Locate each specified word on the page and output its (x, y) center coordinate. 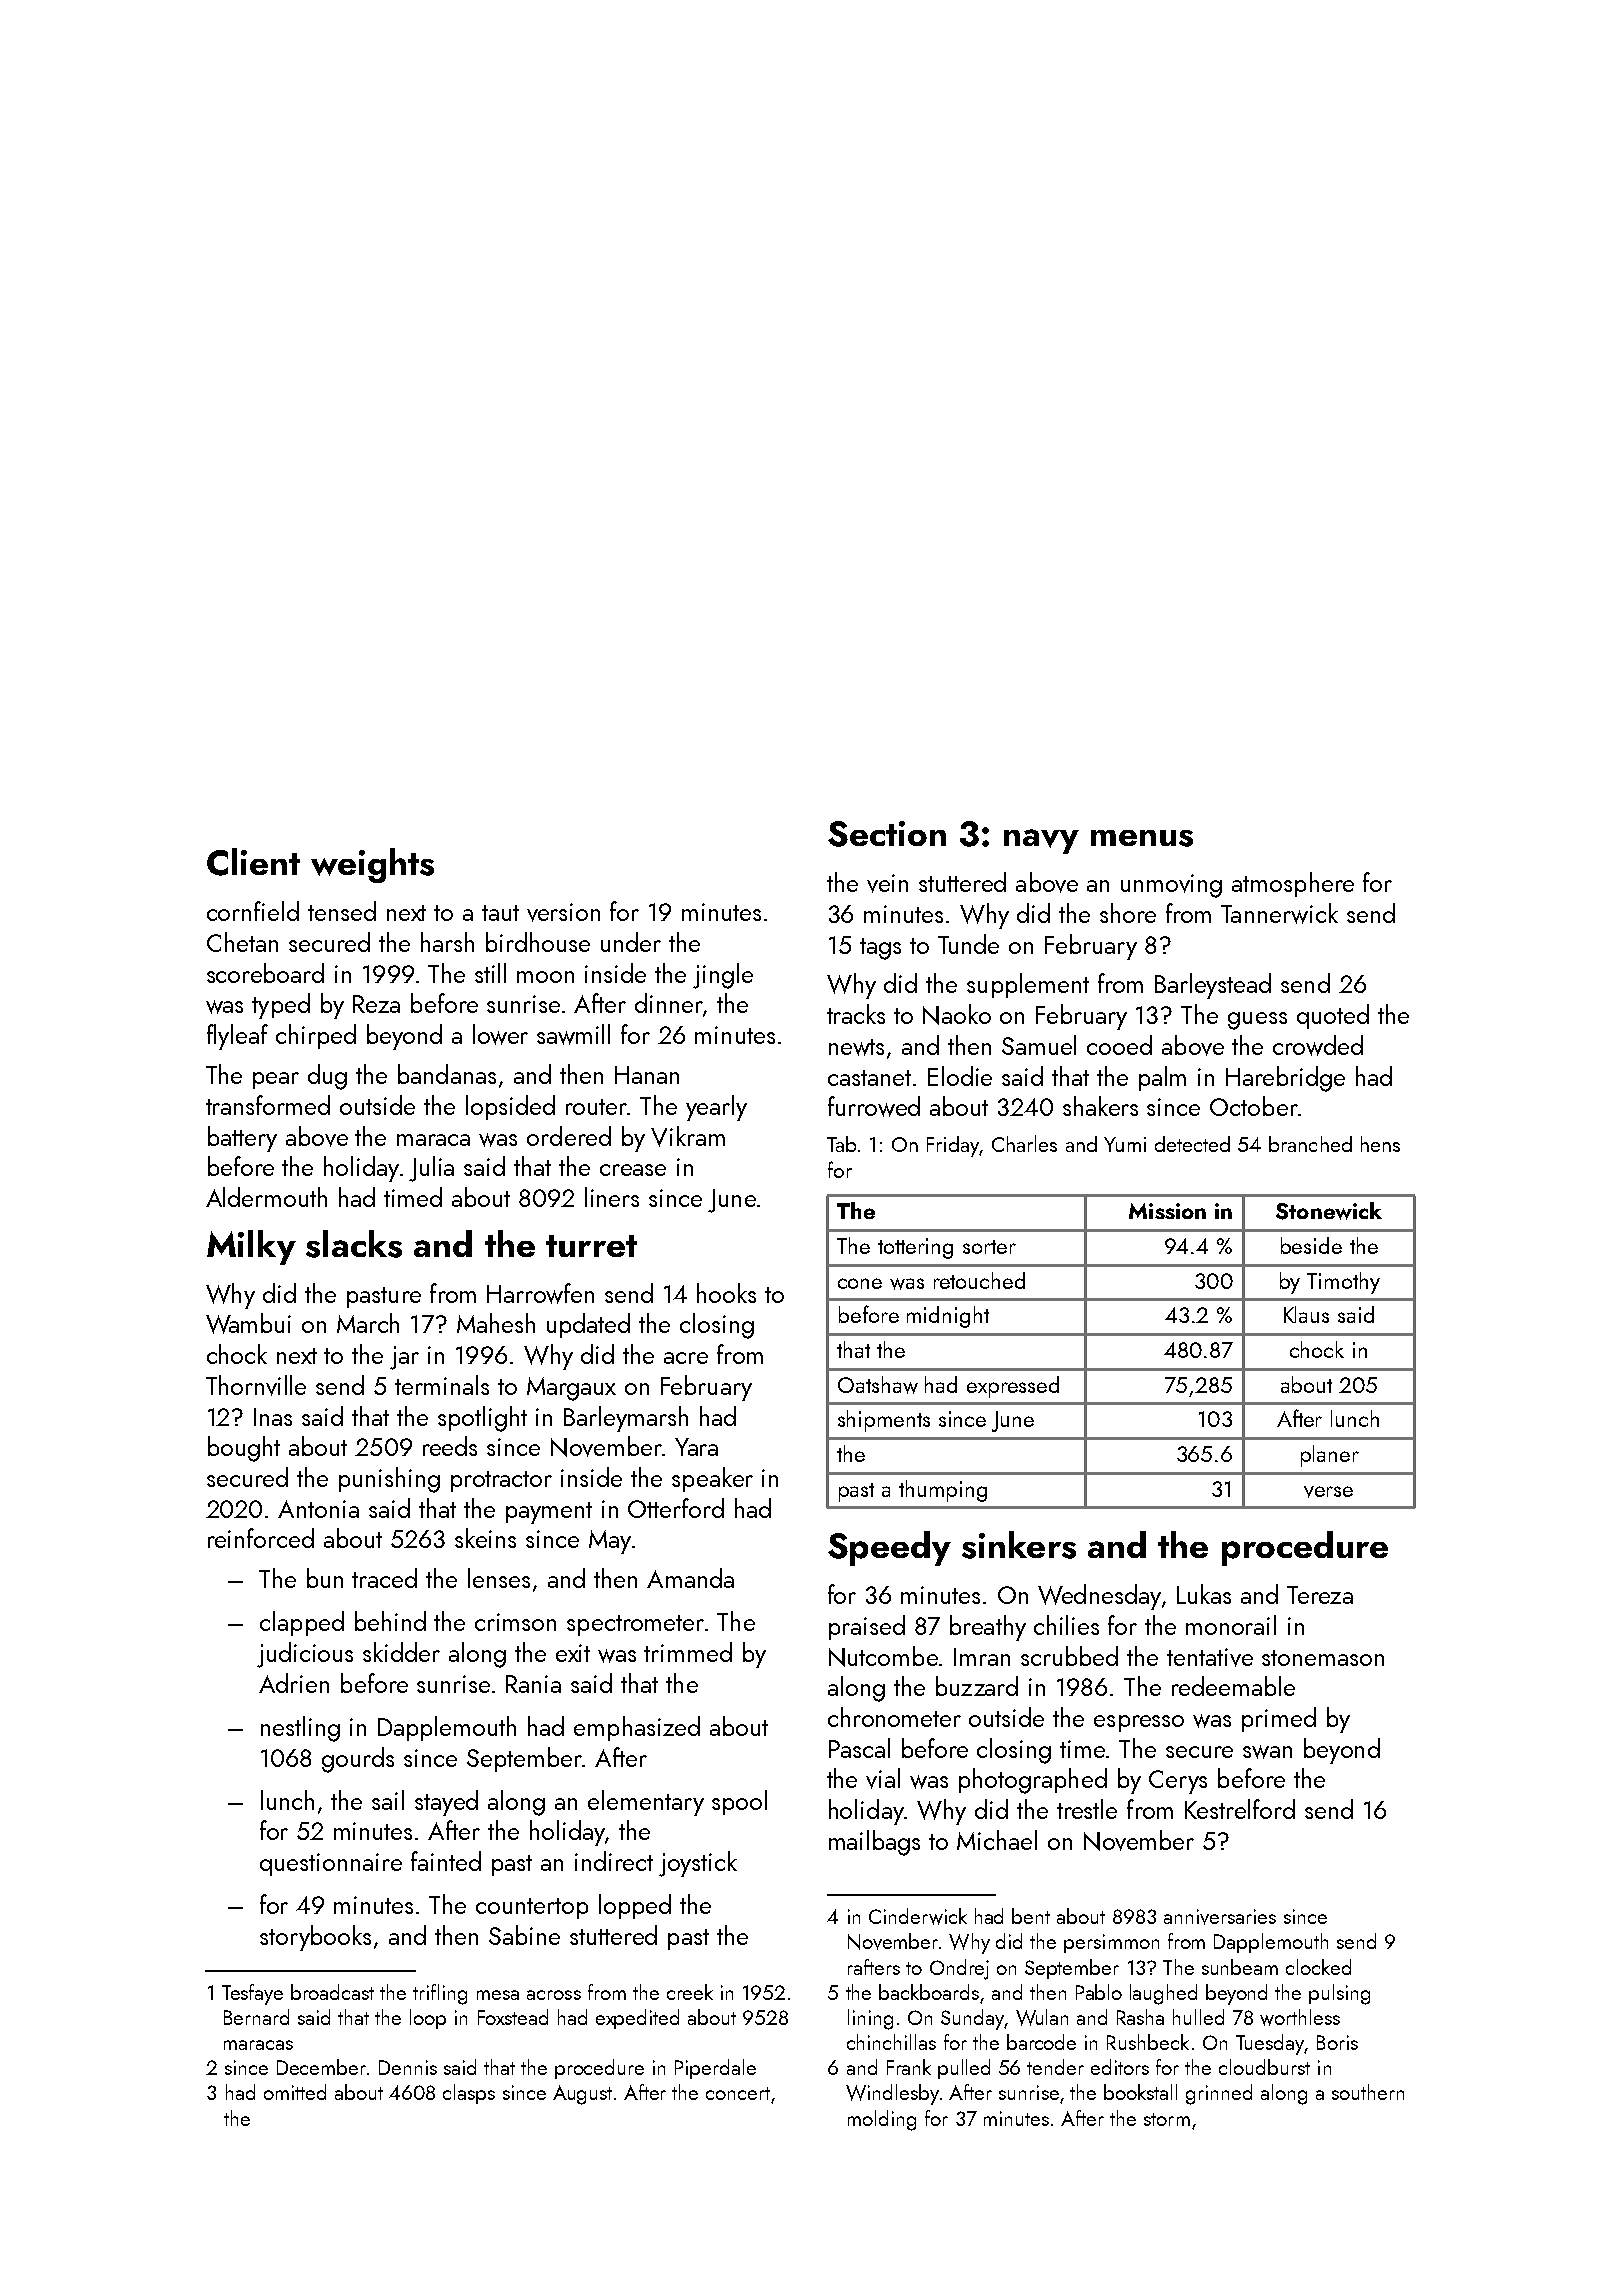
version (563, 912)
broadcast (332, 1992)
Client (253, 862)
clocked (1318, 1967)
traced (384, 1578)
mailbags (874, 1843)
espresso (1139, 1723)
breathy (988, 1628)
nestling (300, 1729)
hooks (726, 1293)
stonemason (1323, 1658)
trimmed (688, 1652)
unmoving (1171, 886)
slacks (354, 1244)
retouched (979, 1280)
